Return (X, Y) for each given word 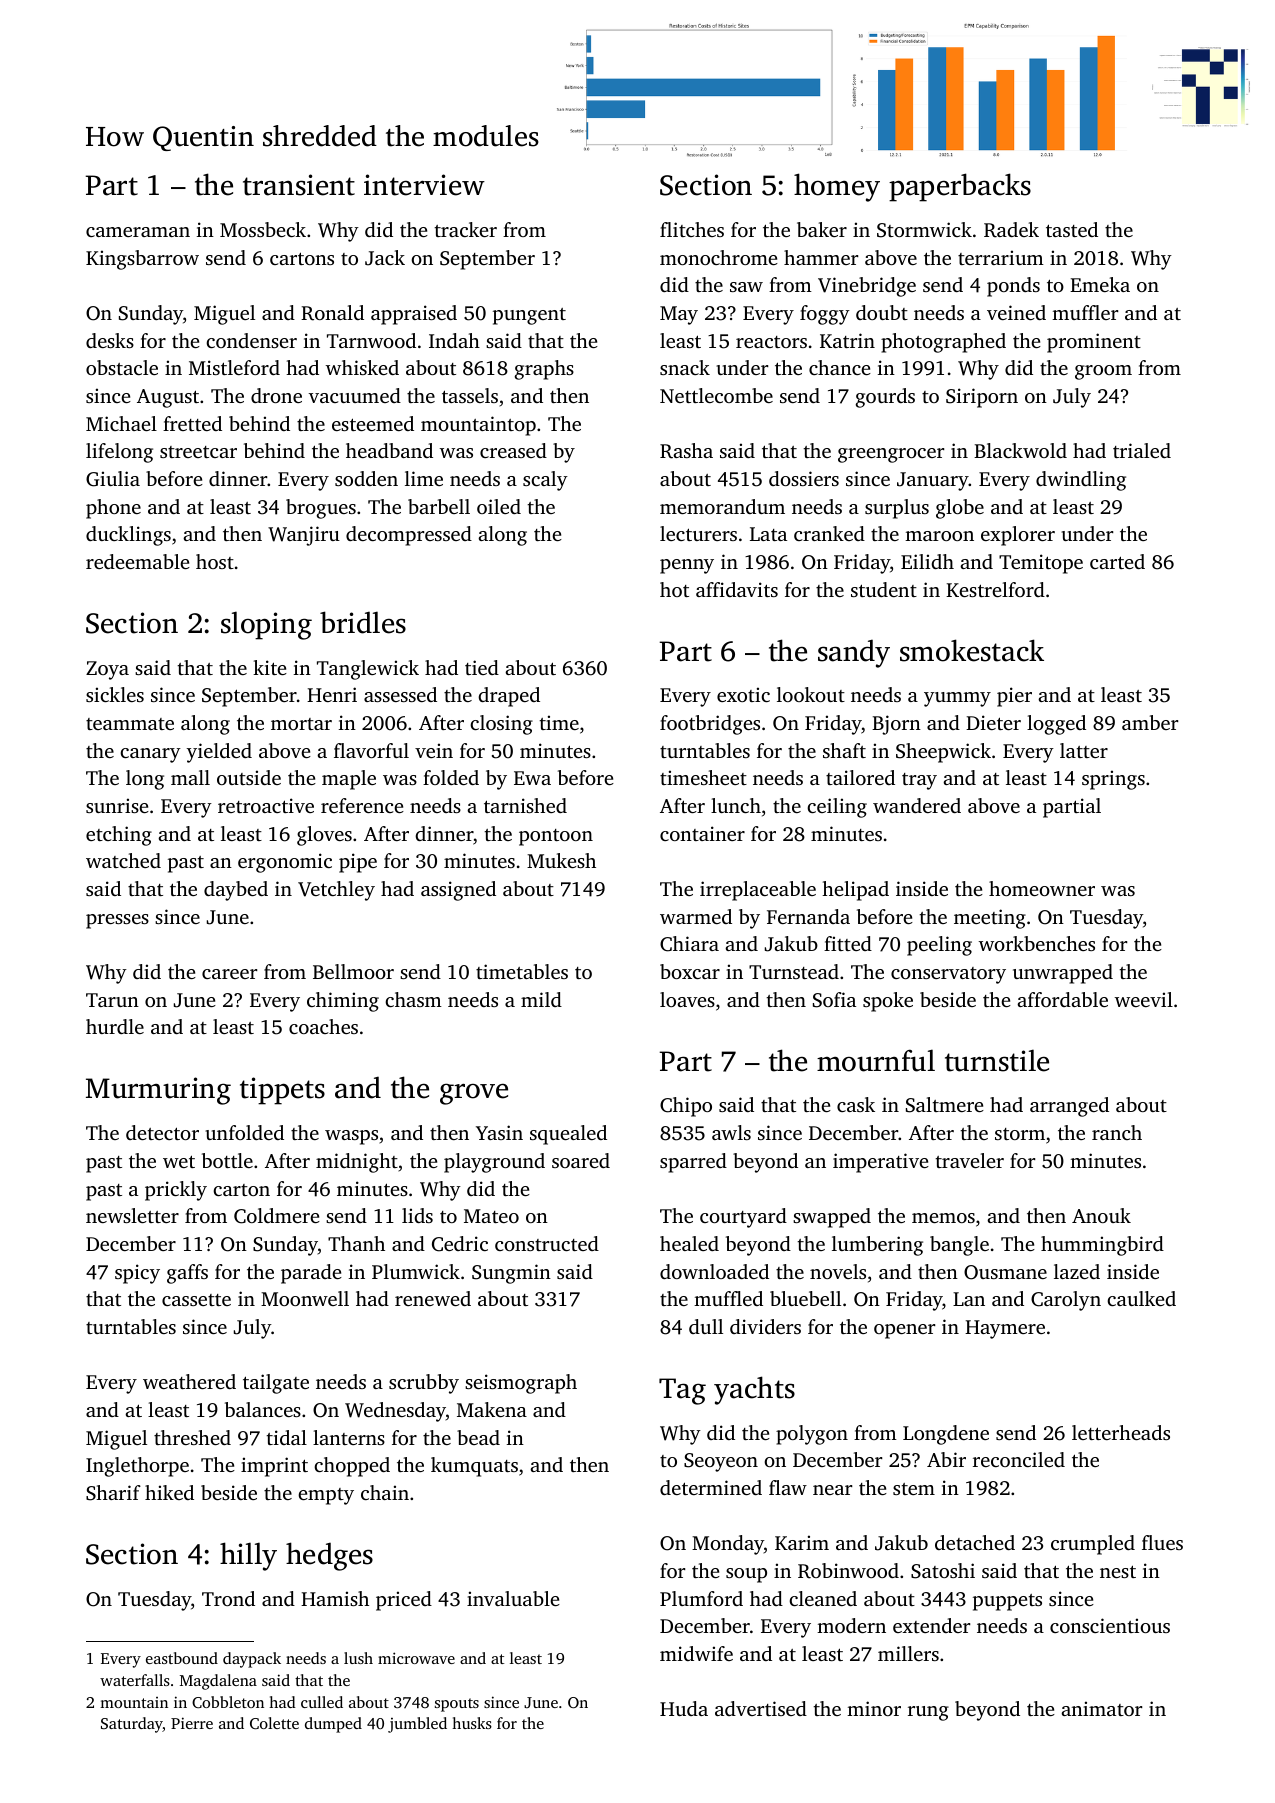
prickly (176, 1191)
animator (1102, 1708)
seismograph (521, 1384)
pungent (529, 316)
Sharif (113, 1493)
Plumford (701, 1598)
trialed (1142, 450)
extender (932, 1625)
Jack (385, 258)
